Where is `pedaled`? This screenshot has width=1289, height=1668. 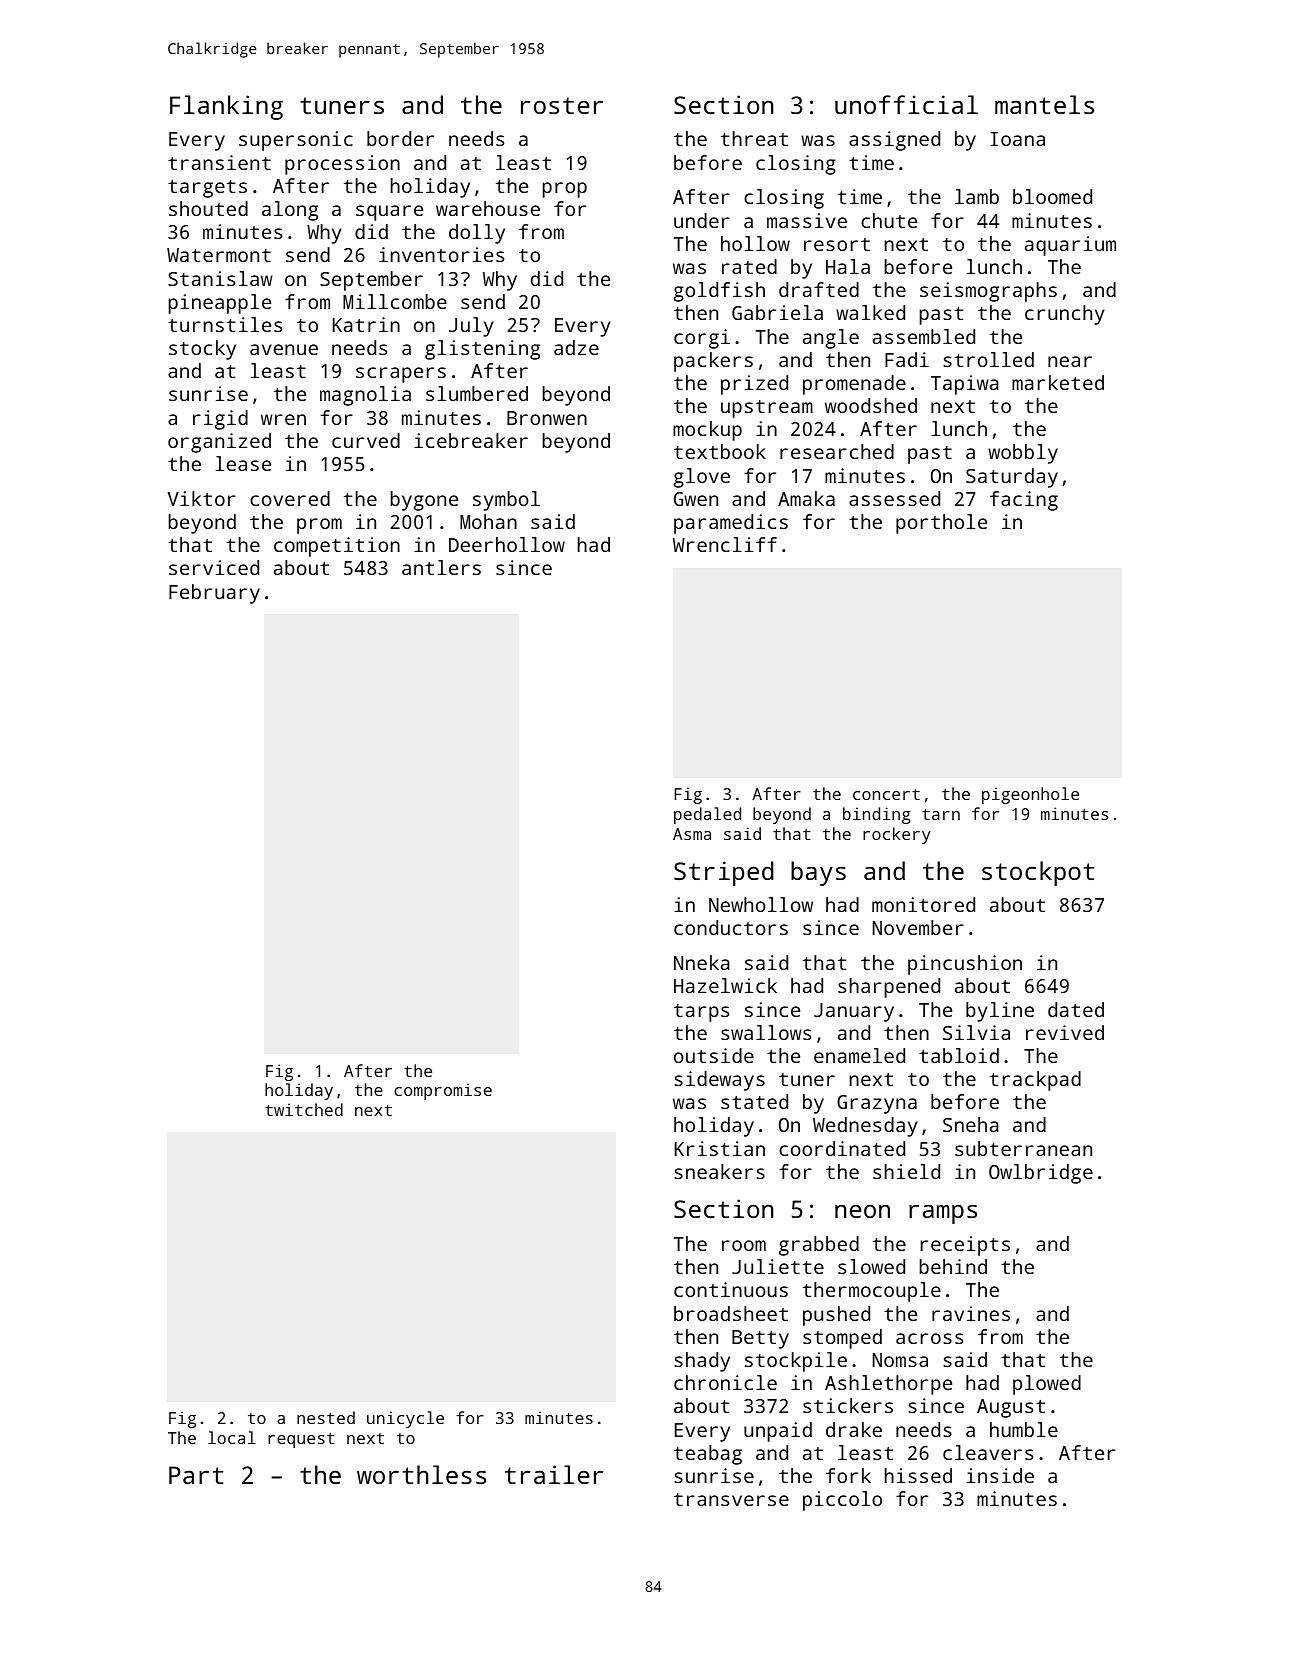 pedaled is located at coordinates (707, 815).
